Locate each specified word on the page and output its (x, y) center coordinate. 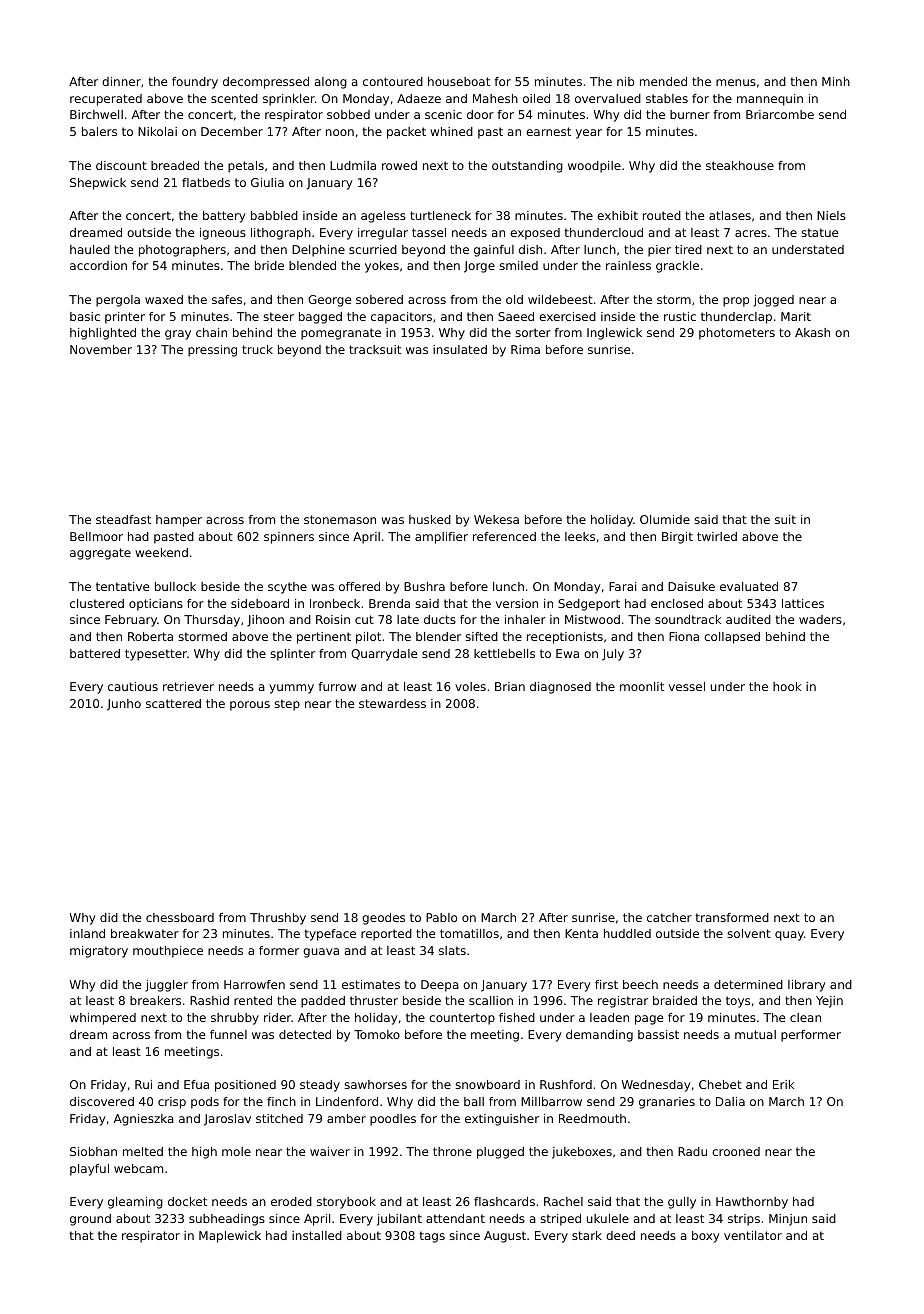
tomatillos (469, 933)
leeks (580, 536)
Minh (836, 81)
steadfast (123, 519)
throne (452, 1151)
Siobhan (93, 1151)
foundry (195, 83)
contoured (393, 81)
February (131, 621)
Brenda (389, 603)
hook (787, 686)
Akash (812, 332)
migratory (99, 952)
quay (789, 936)
